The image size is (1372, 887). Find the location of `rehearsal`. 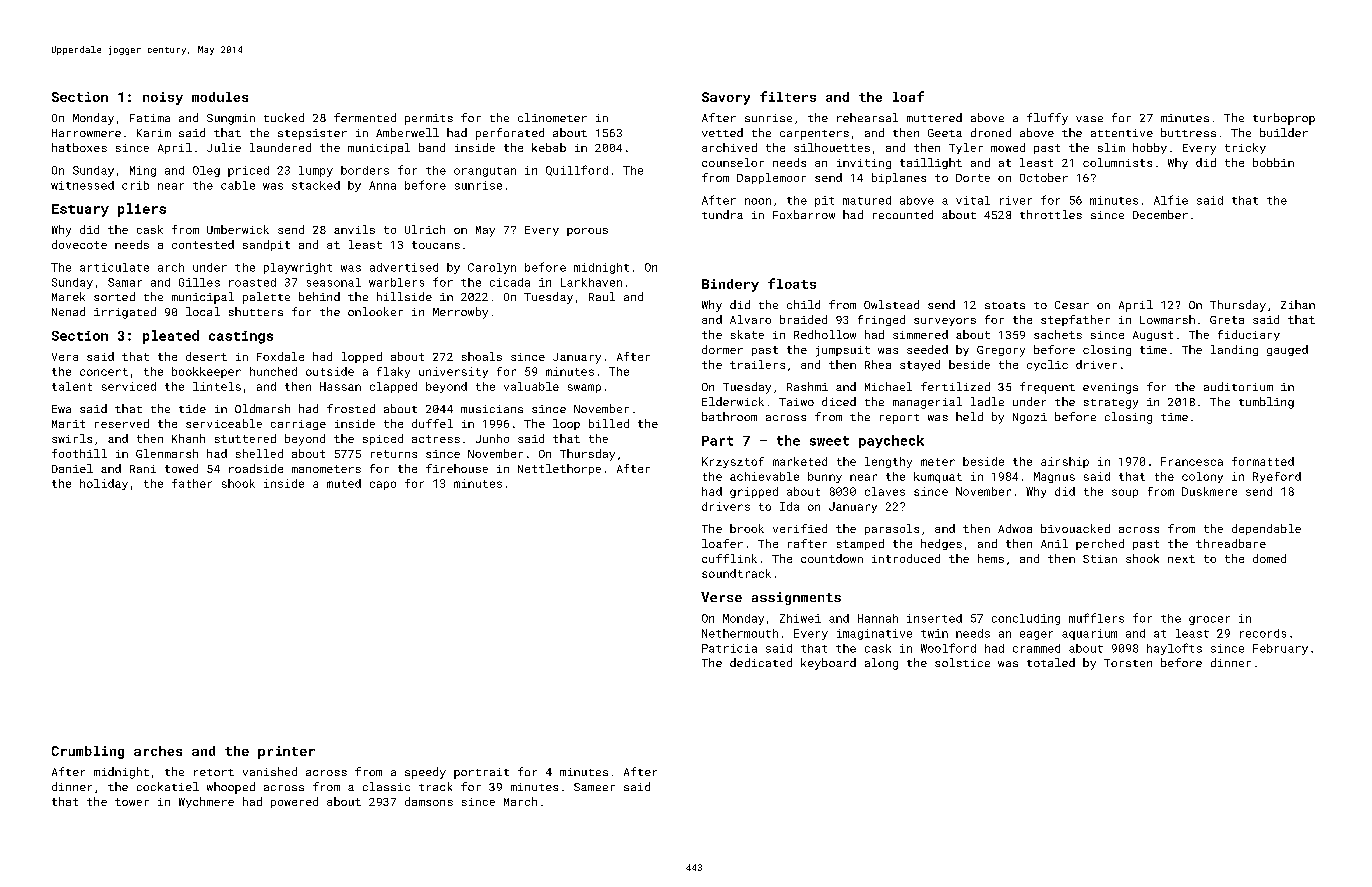

rehearsal is located at coordinates (867, 117).
